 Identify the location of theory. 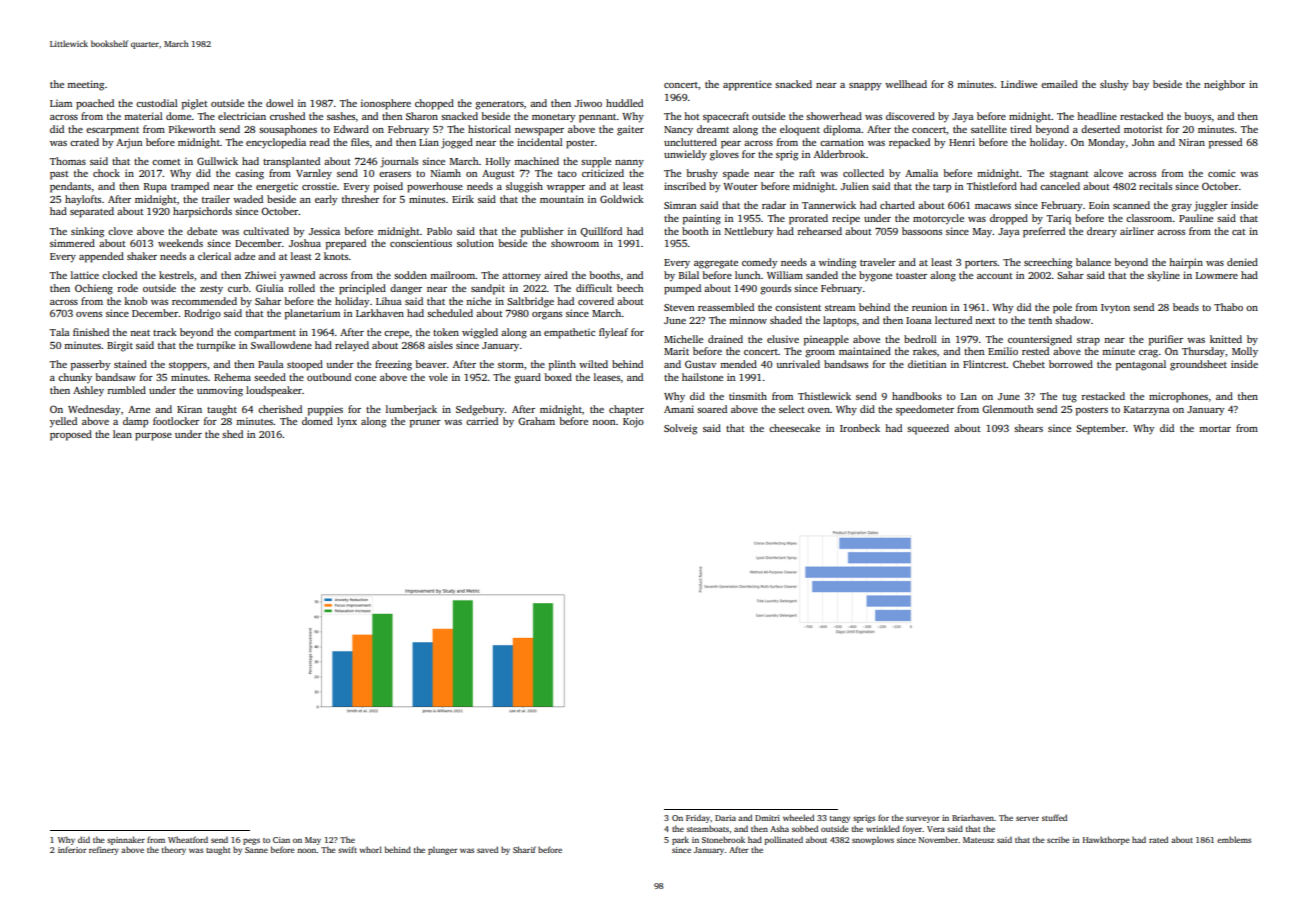
(174, 850).
